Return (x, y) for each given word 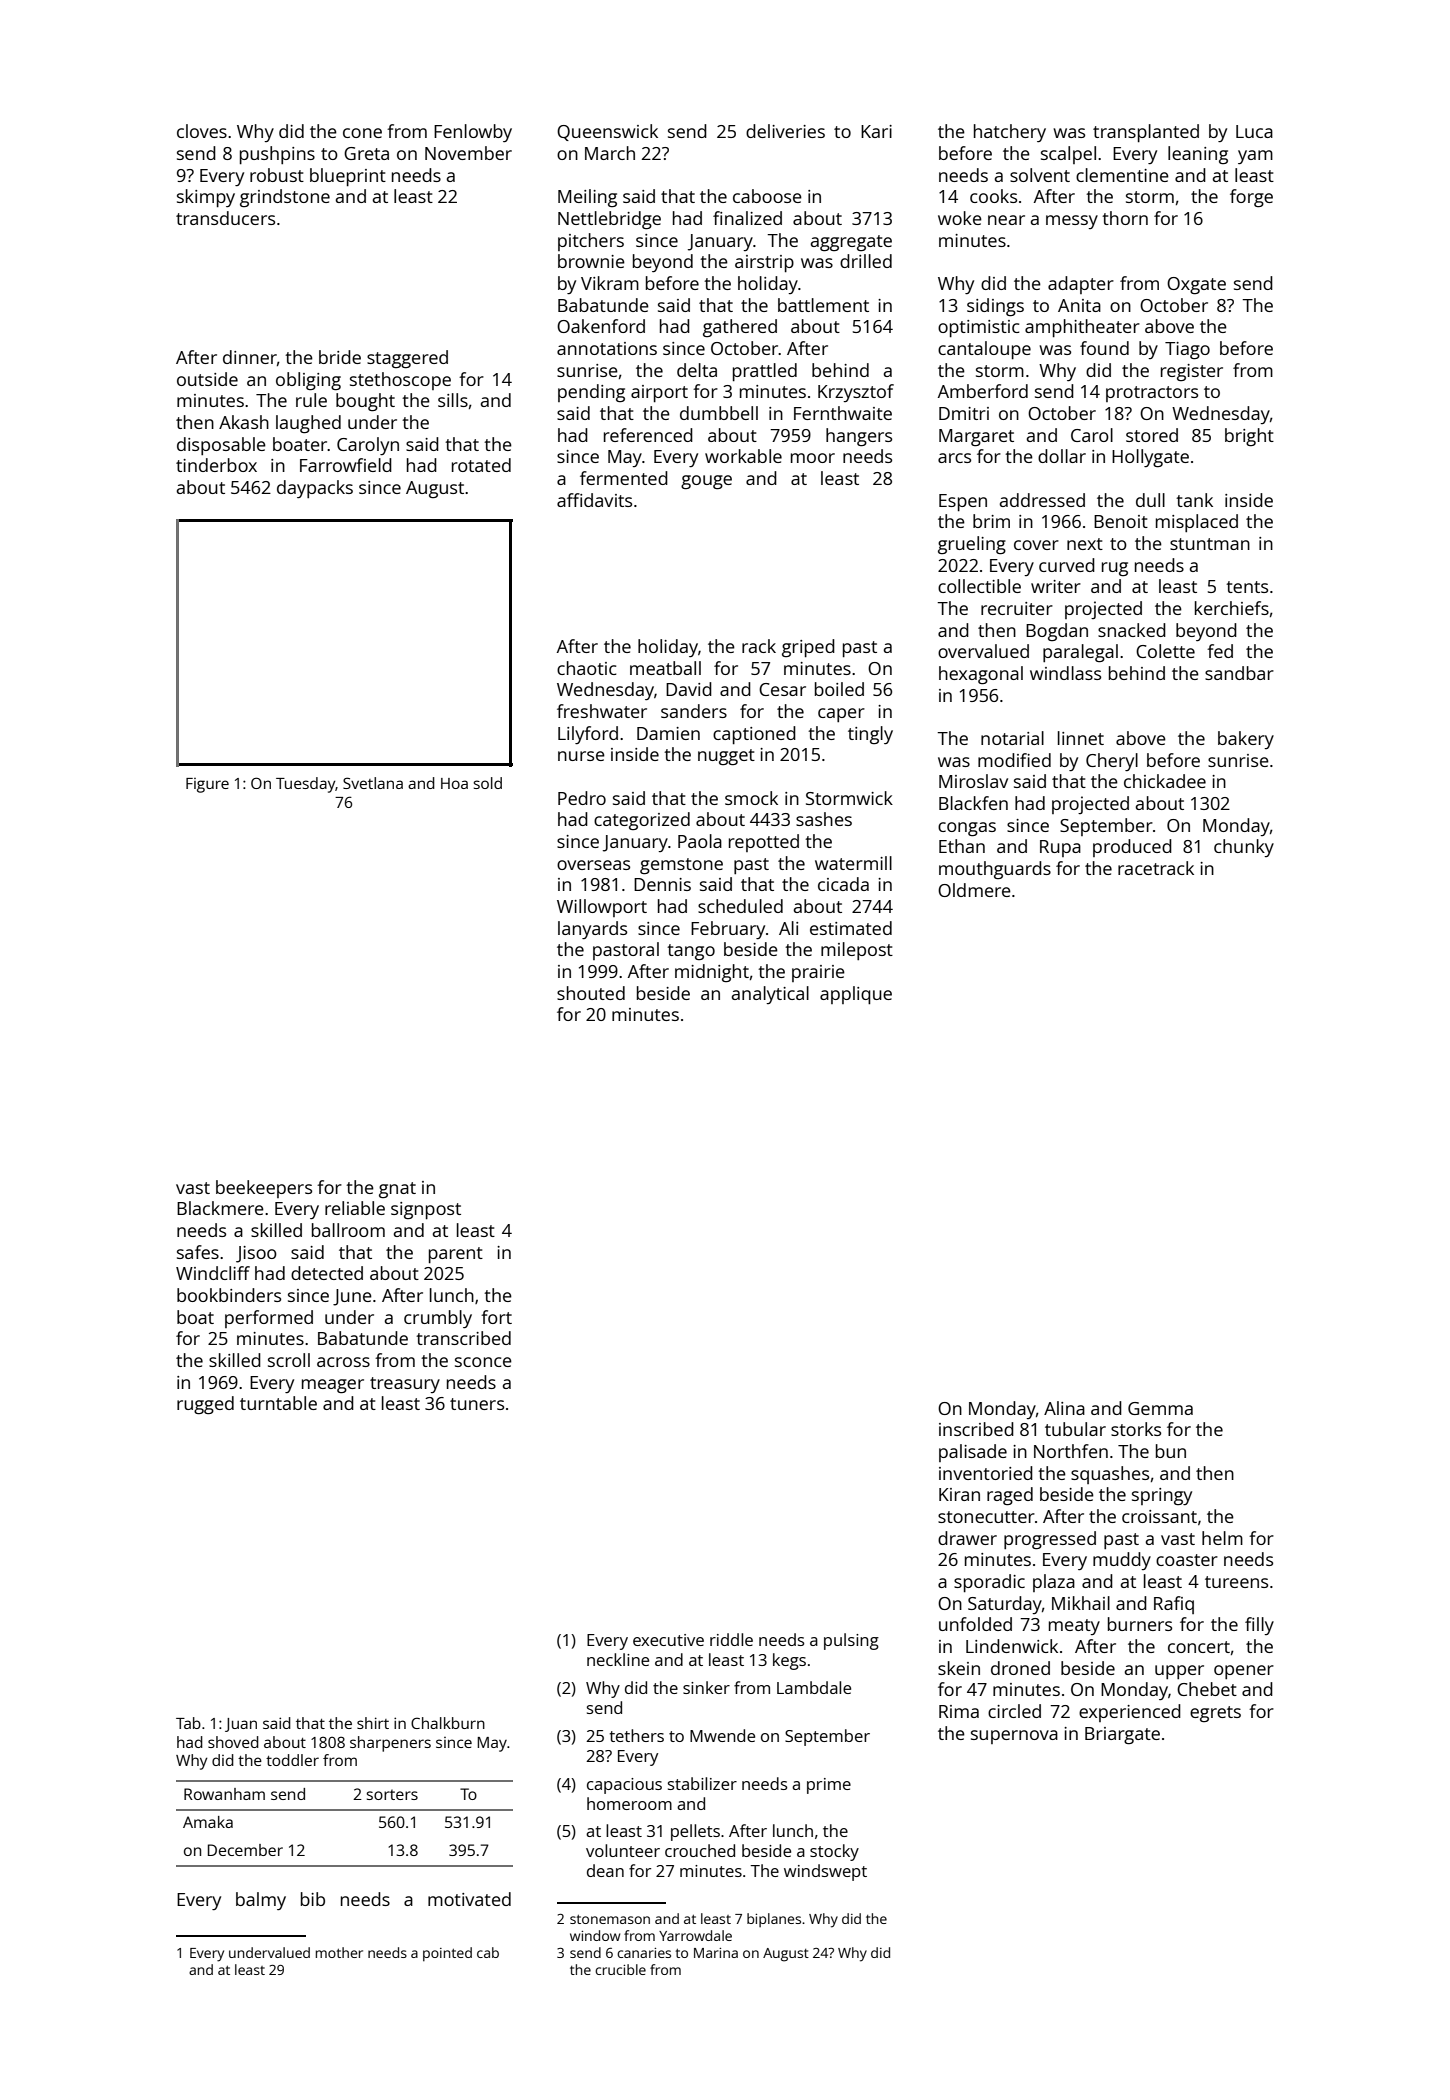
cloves (202, 131)
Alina (1064, 1408)
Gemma (1160, 1408)
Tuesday (306, 785)
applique (856, 995)
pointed (447, 1954)
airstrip (764, 263)
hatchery (1010, 133)
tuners (477, 1404)
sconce (483, 1362)
